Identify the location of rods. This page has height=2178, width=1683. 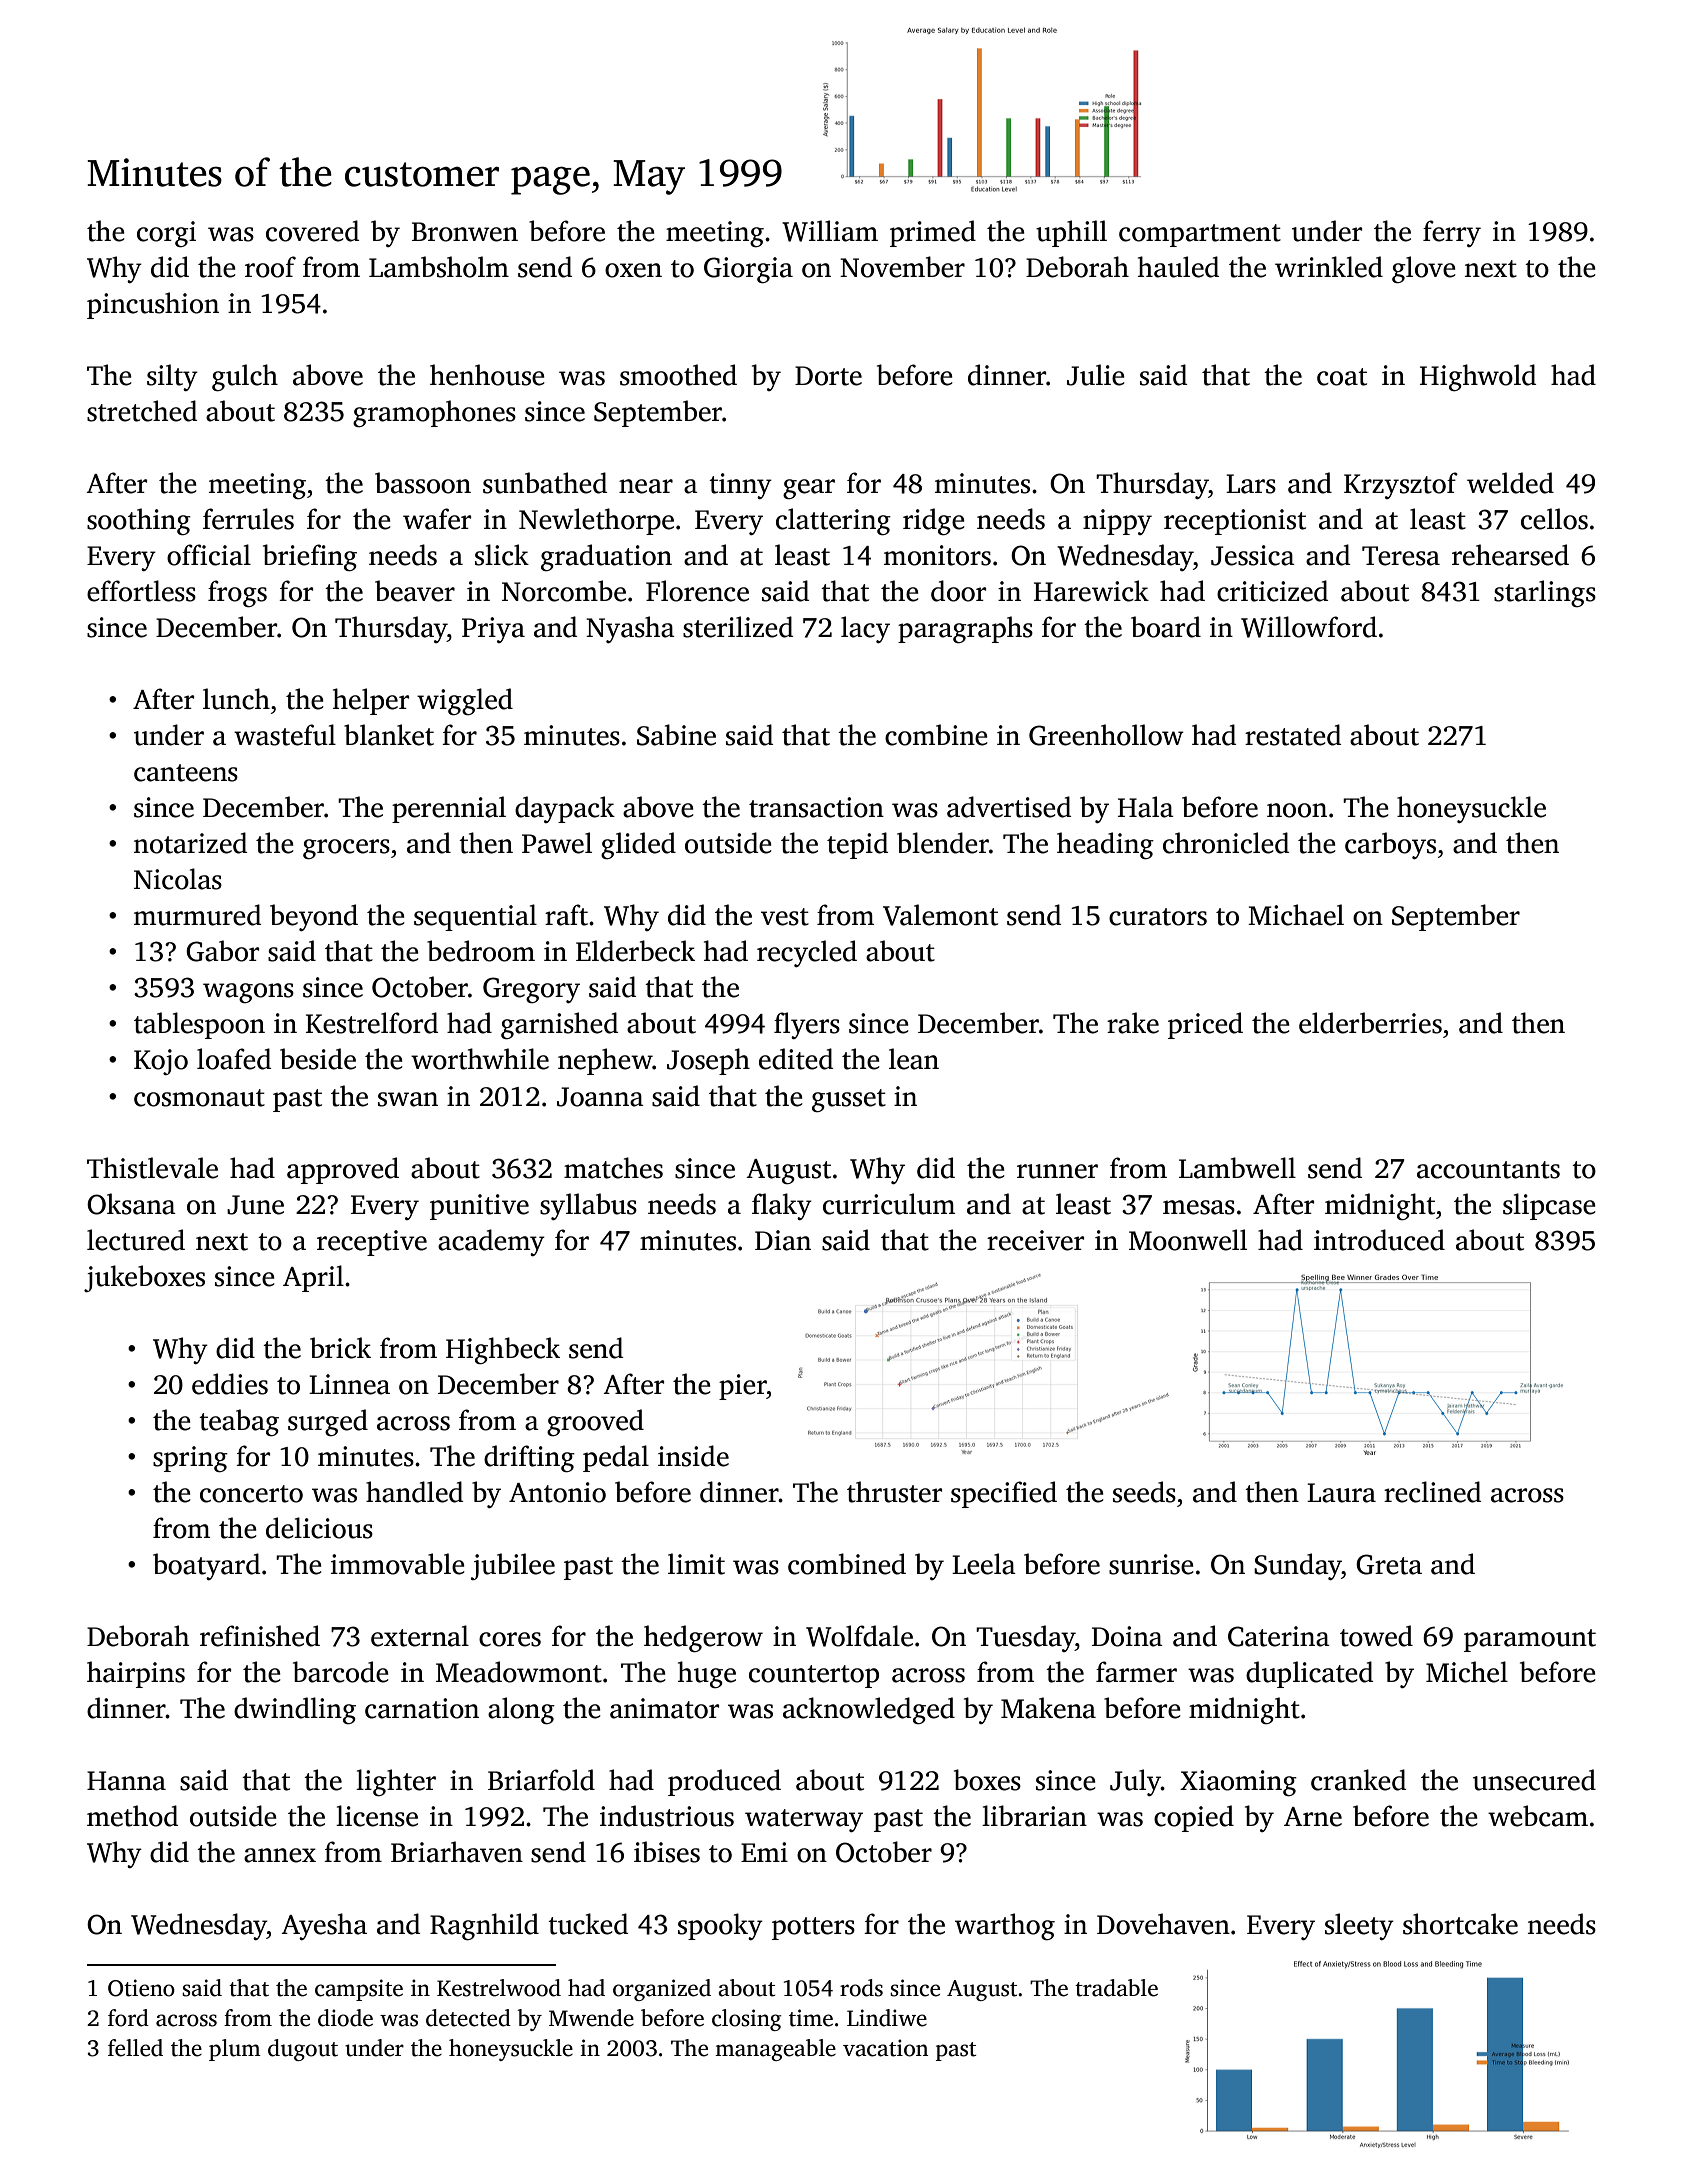
(861, 1988).
